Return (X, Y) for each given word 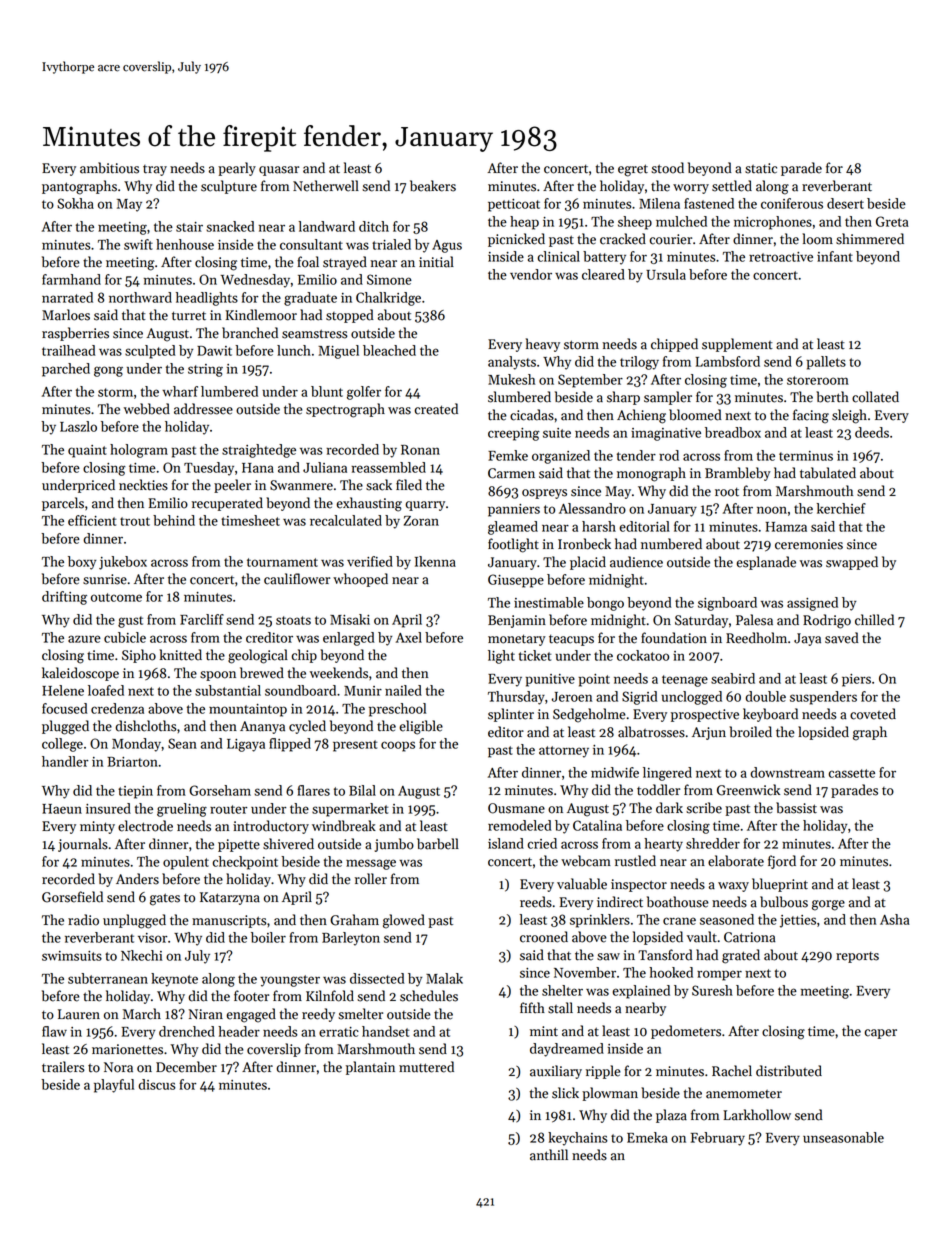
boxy (82, 563)
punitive (550, 680)
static (761, 168)
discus (157, 1084)
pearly (237, 169)
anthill (549, 1155)
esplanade (766, 563)
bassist (796, 808)
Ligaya (246, 745)
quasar (279, 171)
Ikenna (435, 561)
